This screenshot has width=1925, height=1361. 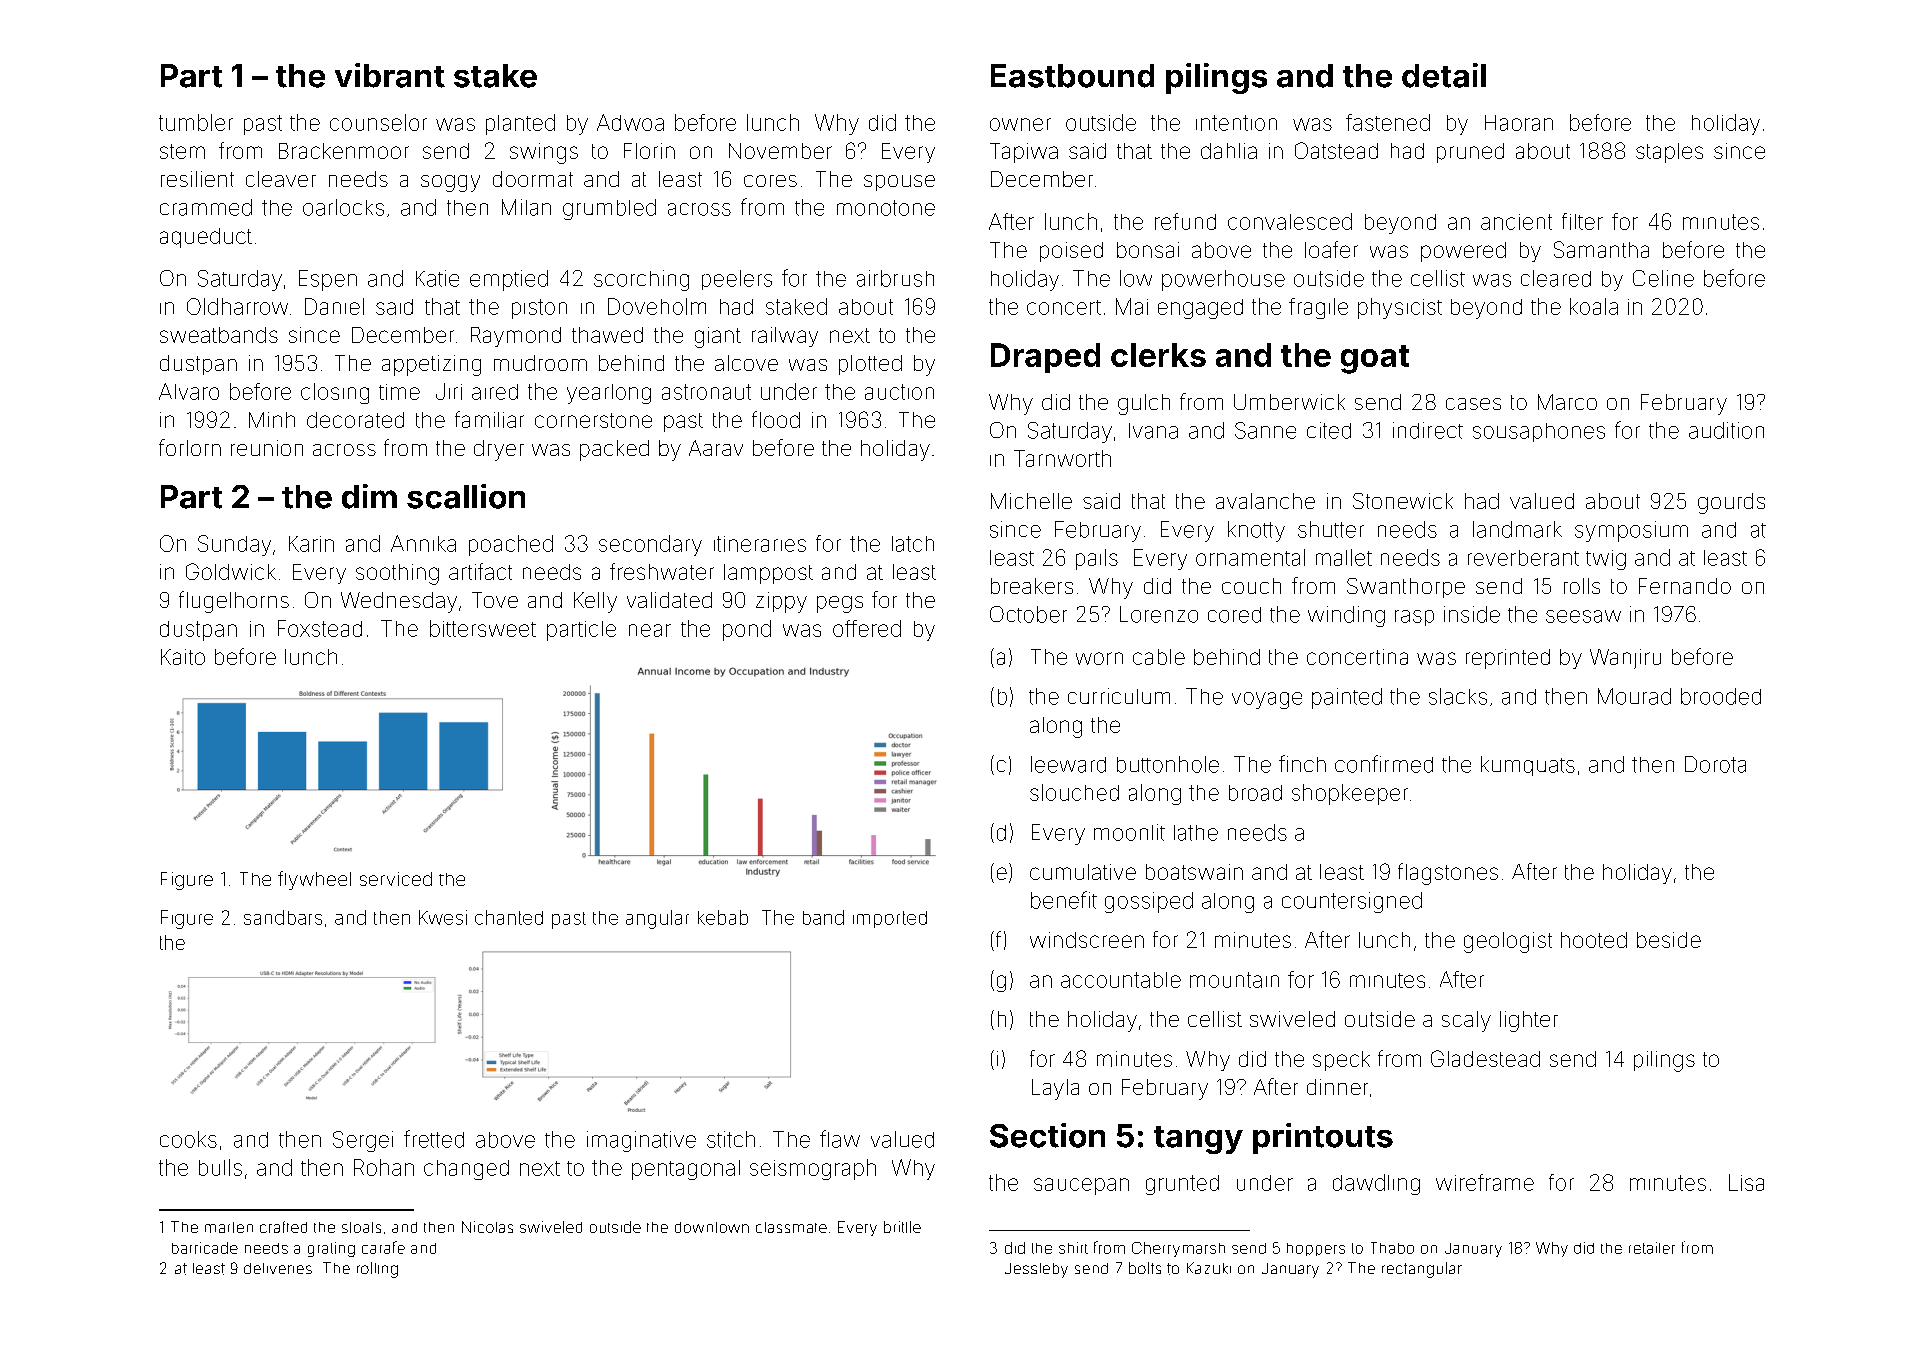 I want to click on Dorota, so click(x=1715, y=764).
